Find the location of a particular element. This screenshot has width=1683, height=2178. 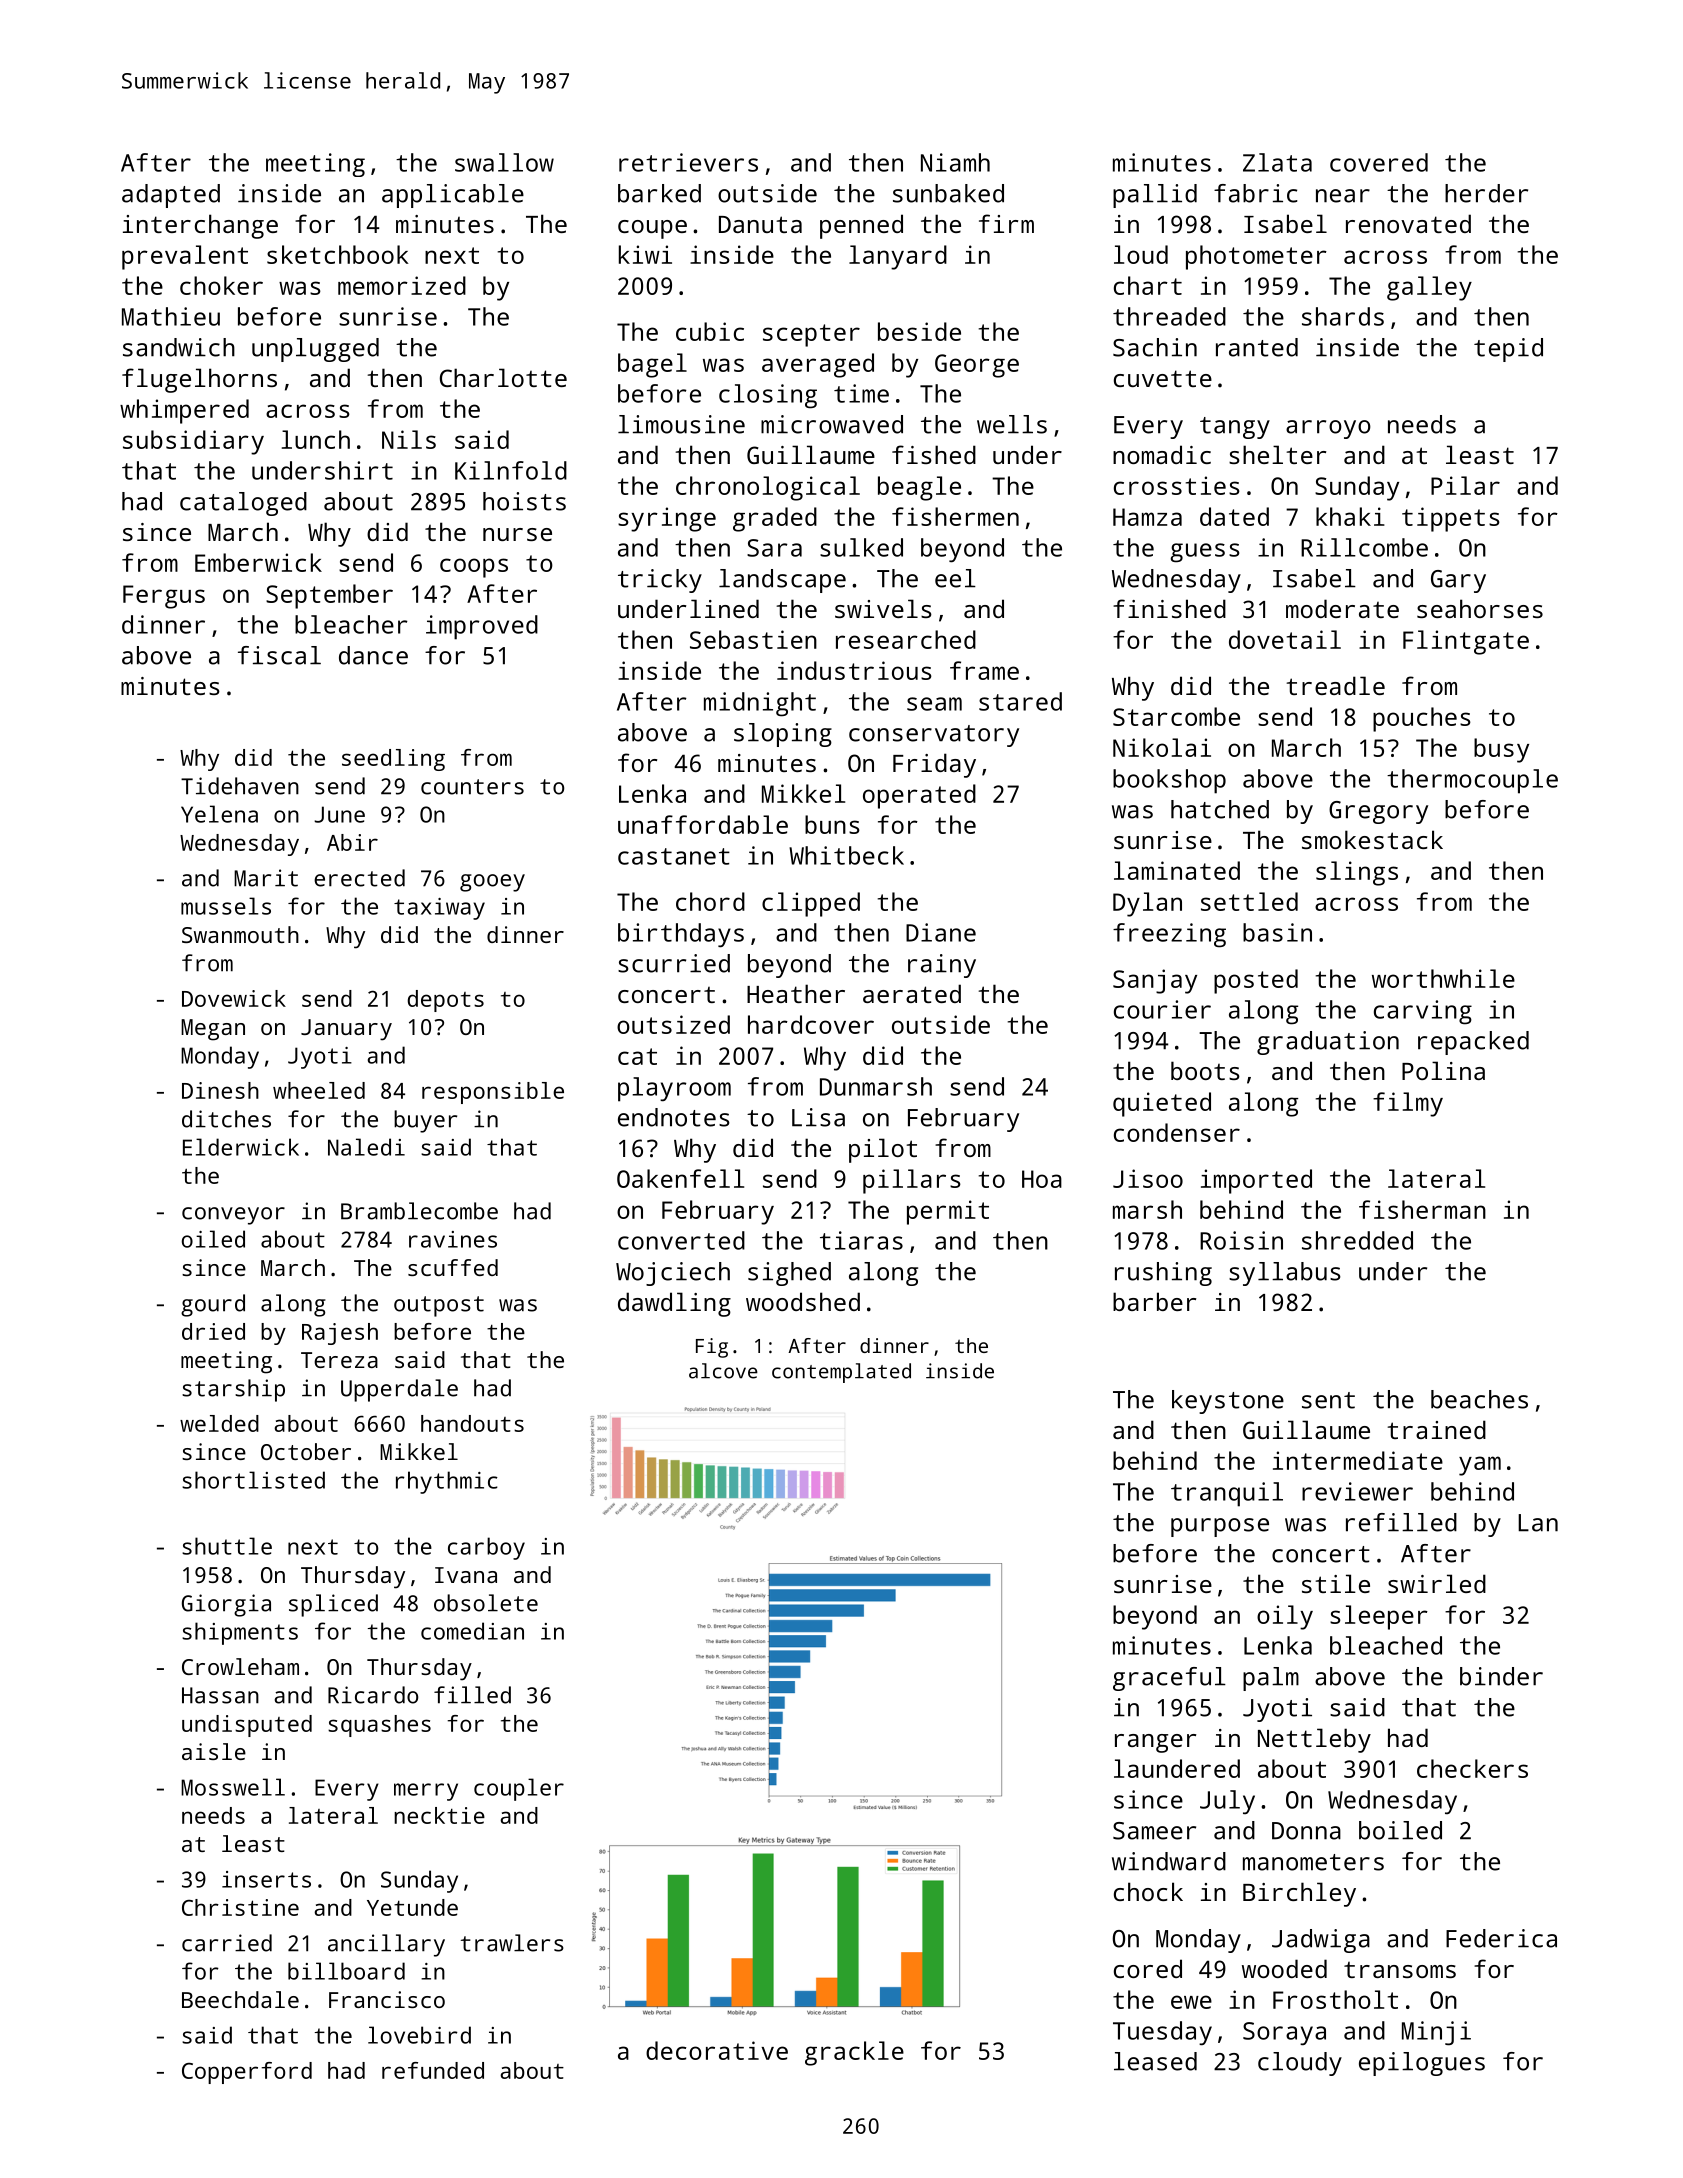

covered is located at coordinates (1379, 162).
